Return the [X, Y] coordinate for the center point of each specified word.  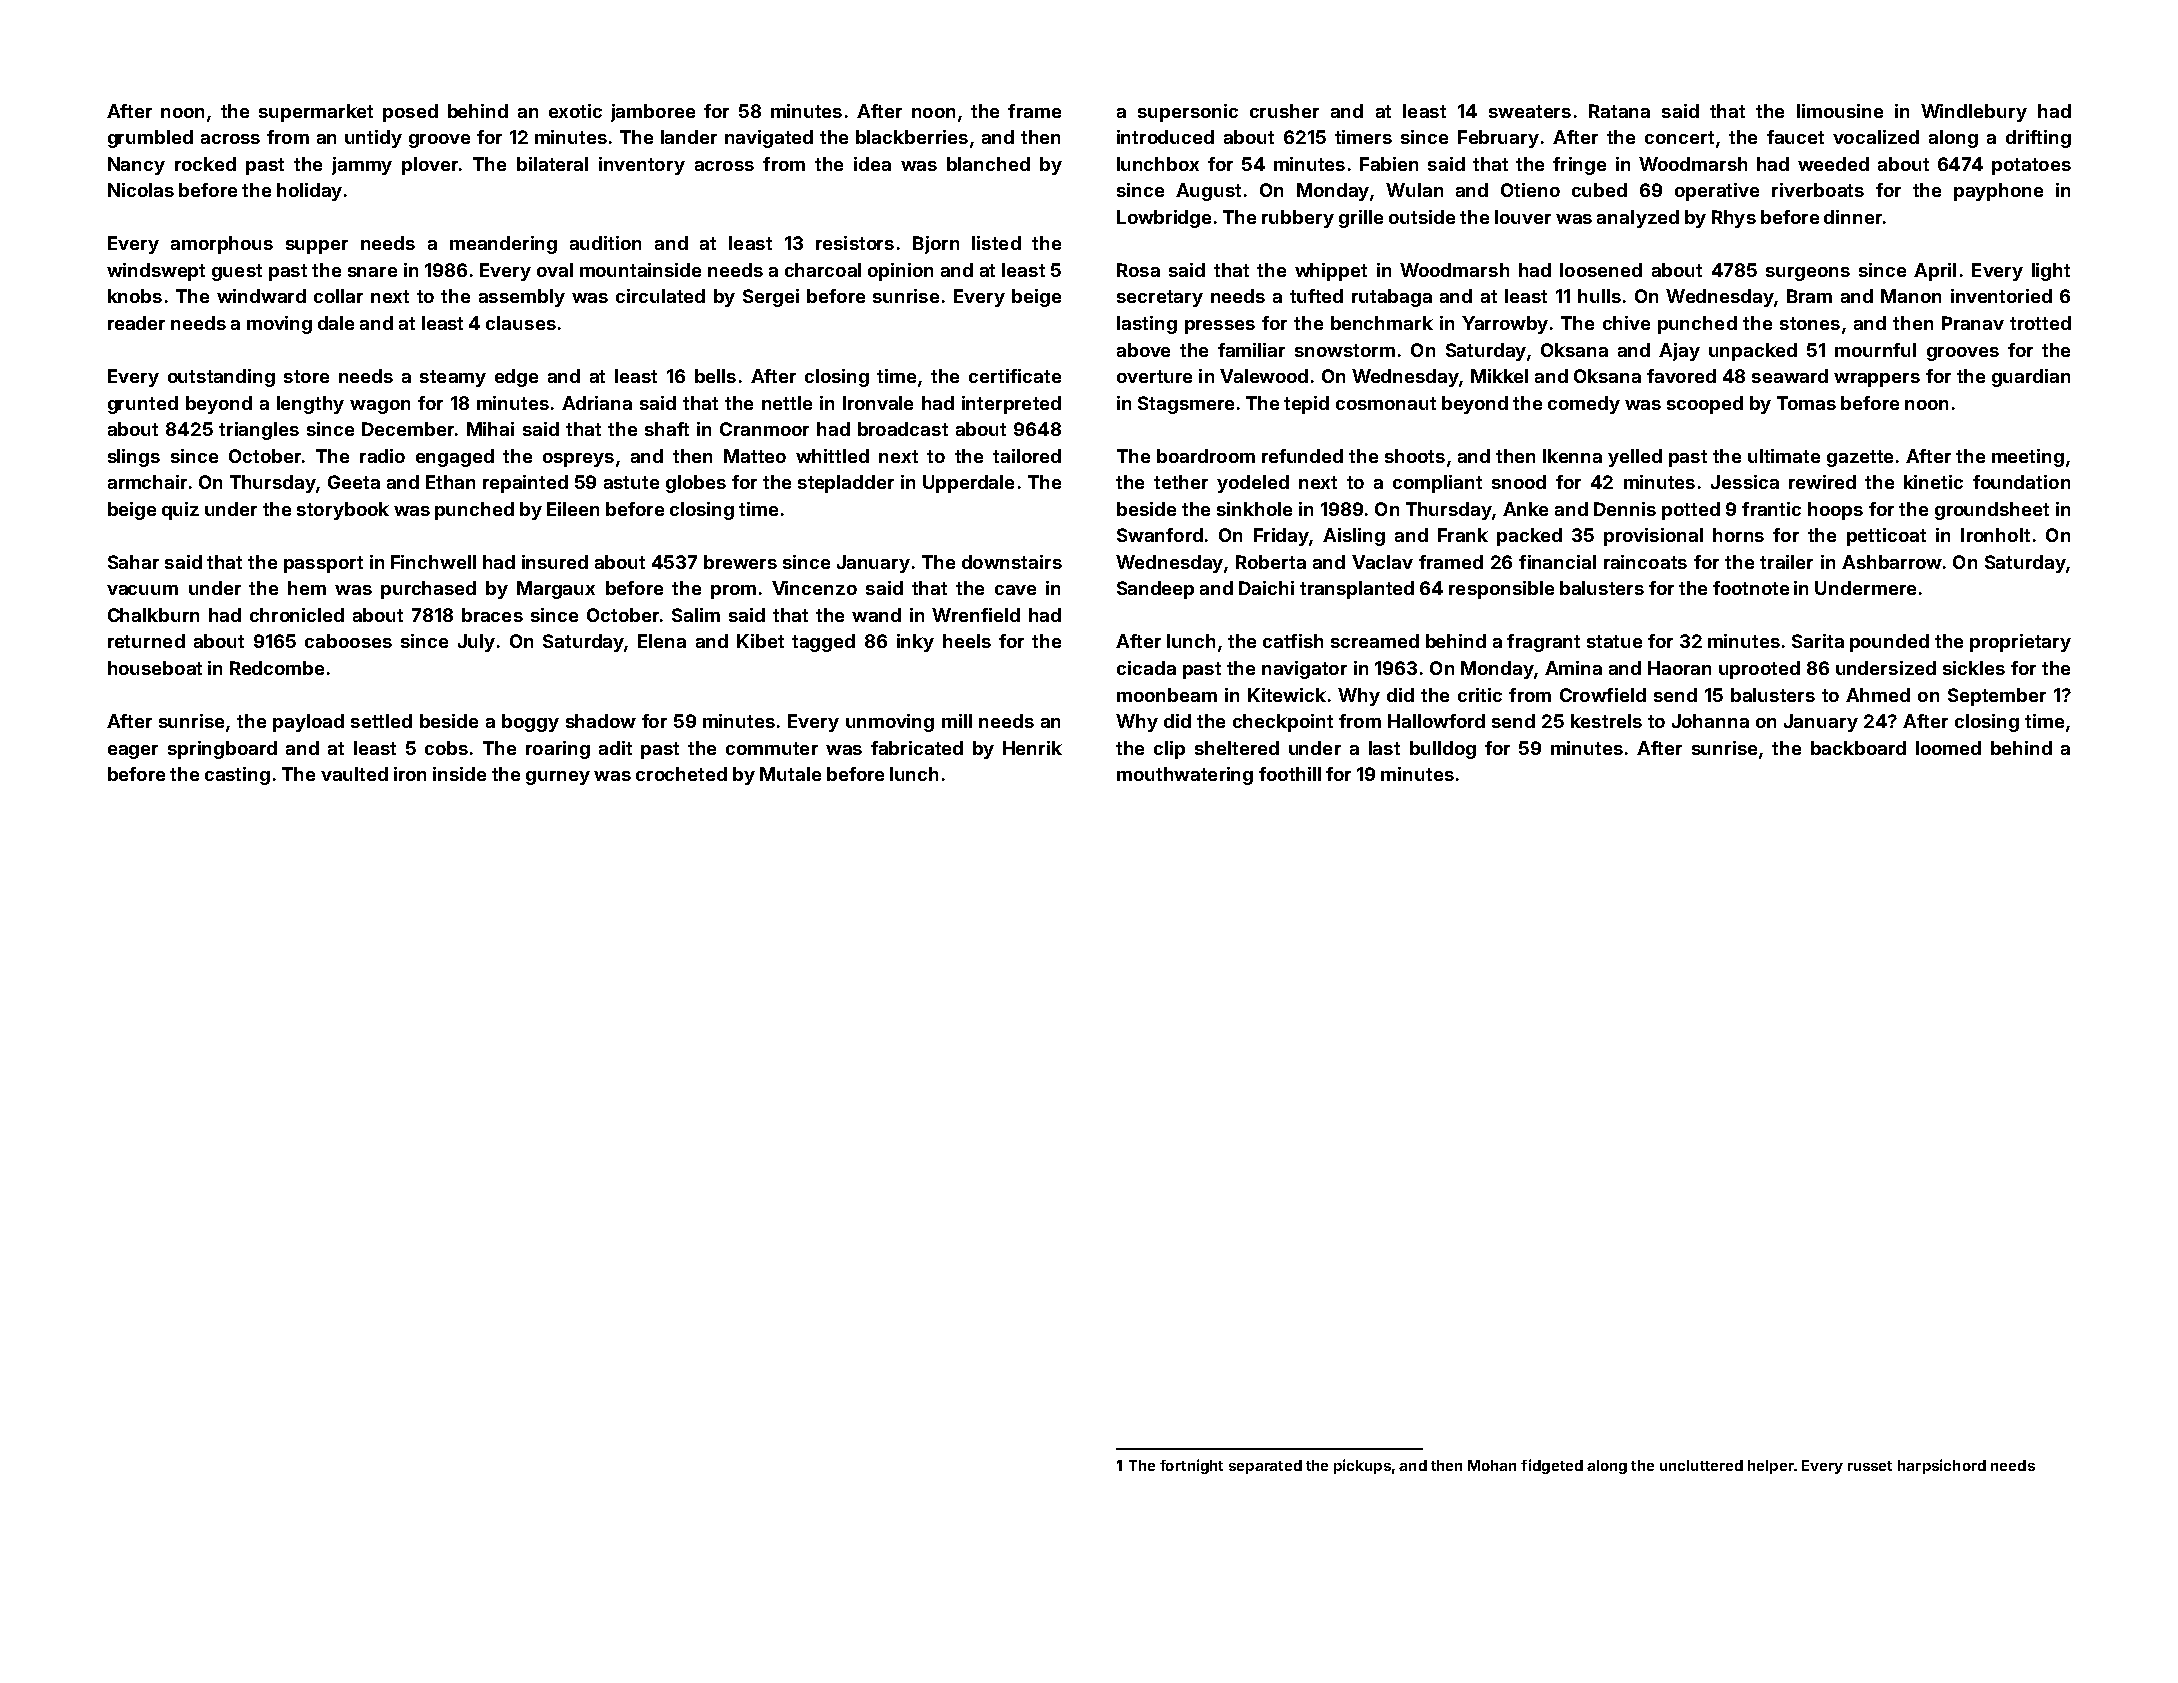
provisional [1653, 537]
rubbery [1298, 219]
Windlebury [1974, 113]
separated [1265, 1467]
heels [967, 641]
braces [492, 615]
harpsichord [1942, 1466]
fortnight [1191, 1466]
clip [1169, 750]
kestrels [1606, 721]
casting [237, 776]
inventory [642, 166]
